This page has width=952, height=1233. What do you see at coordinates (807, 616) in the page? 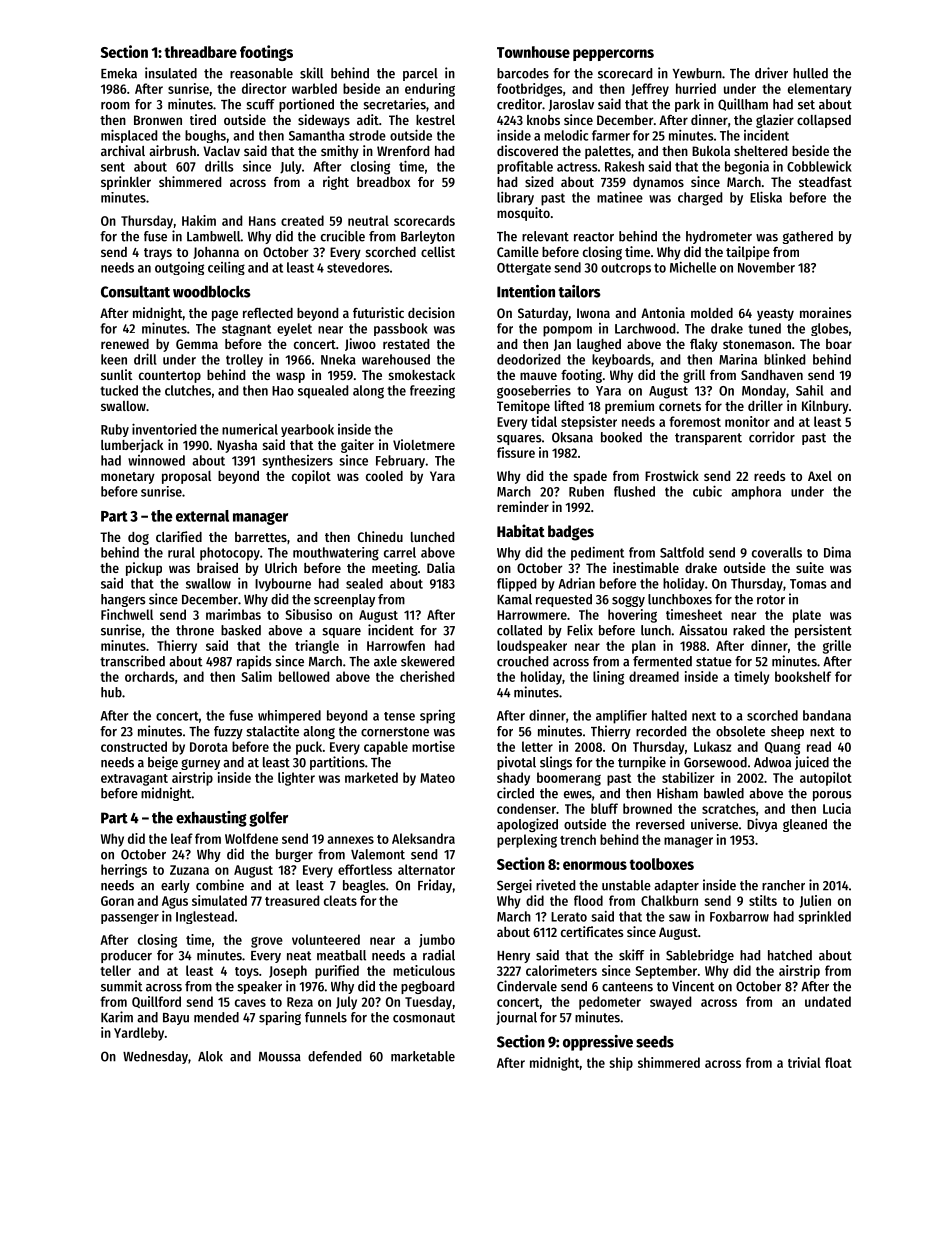
I see `plate` at bounding box center [807, 616].
